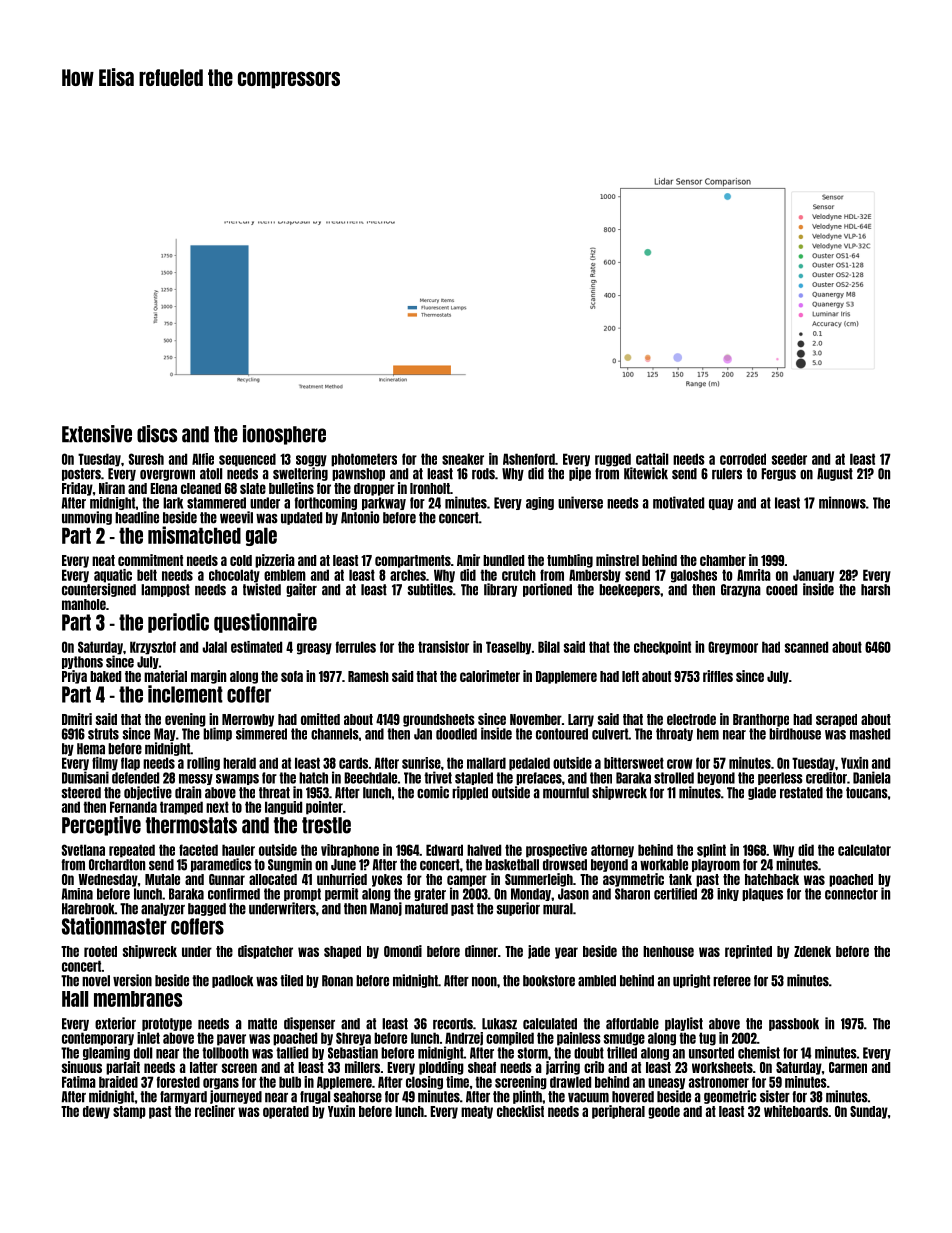  I want to click on Greymoor, so click(733, 648).
